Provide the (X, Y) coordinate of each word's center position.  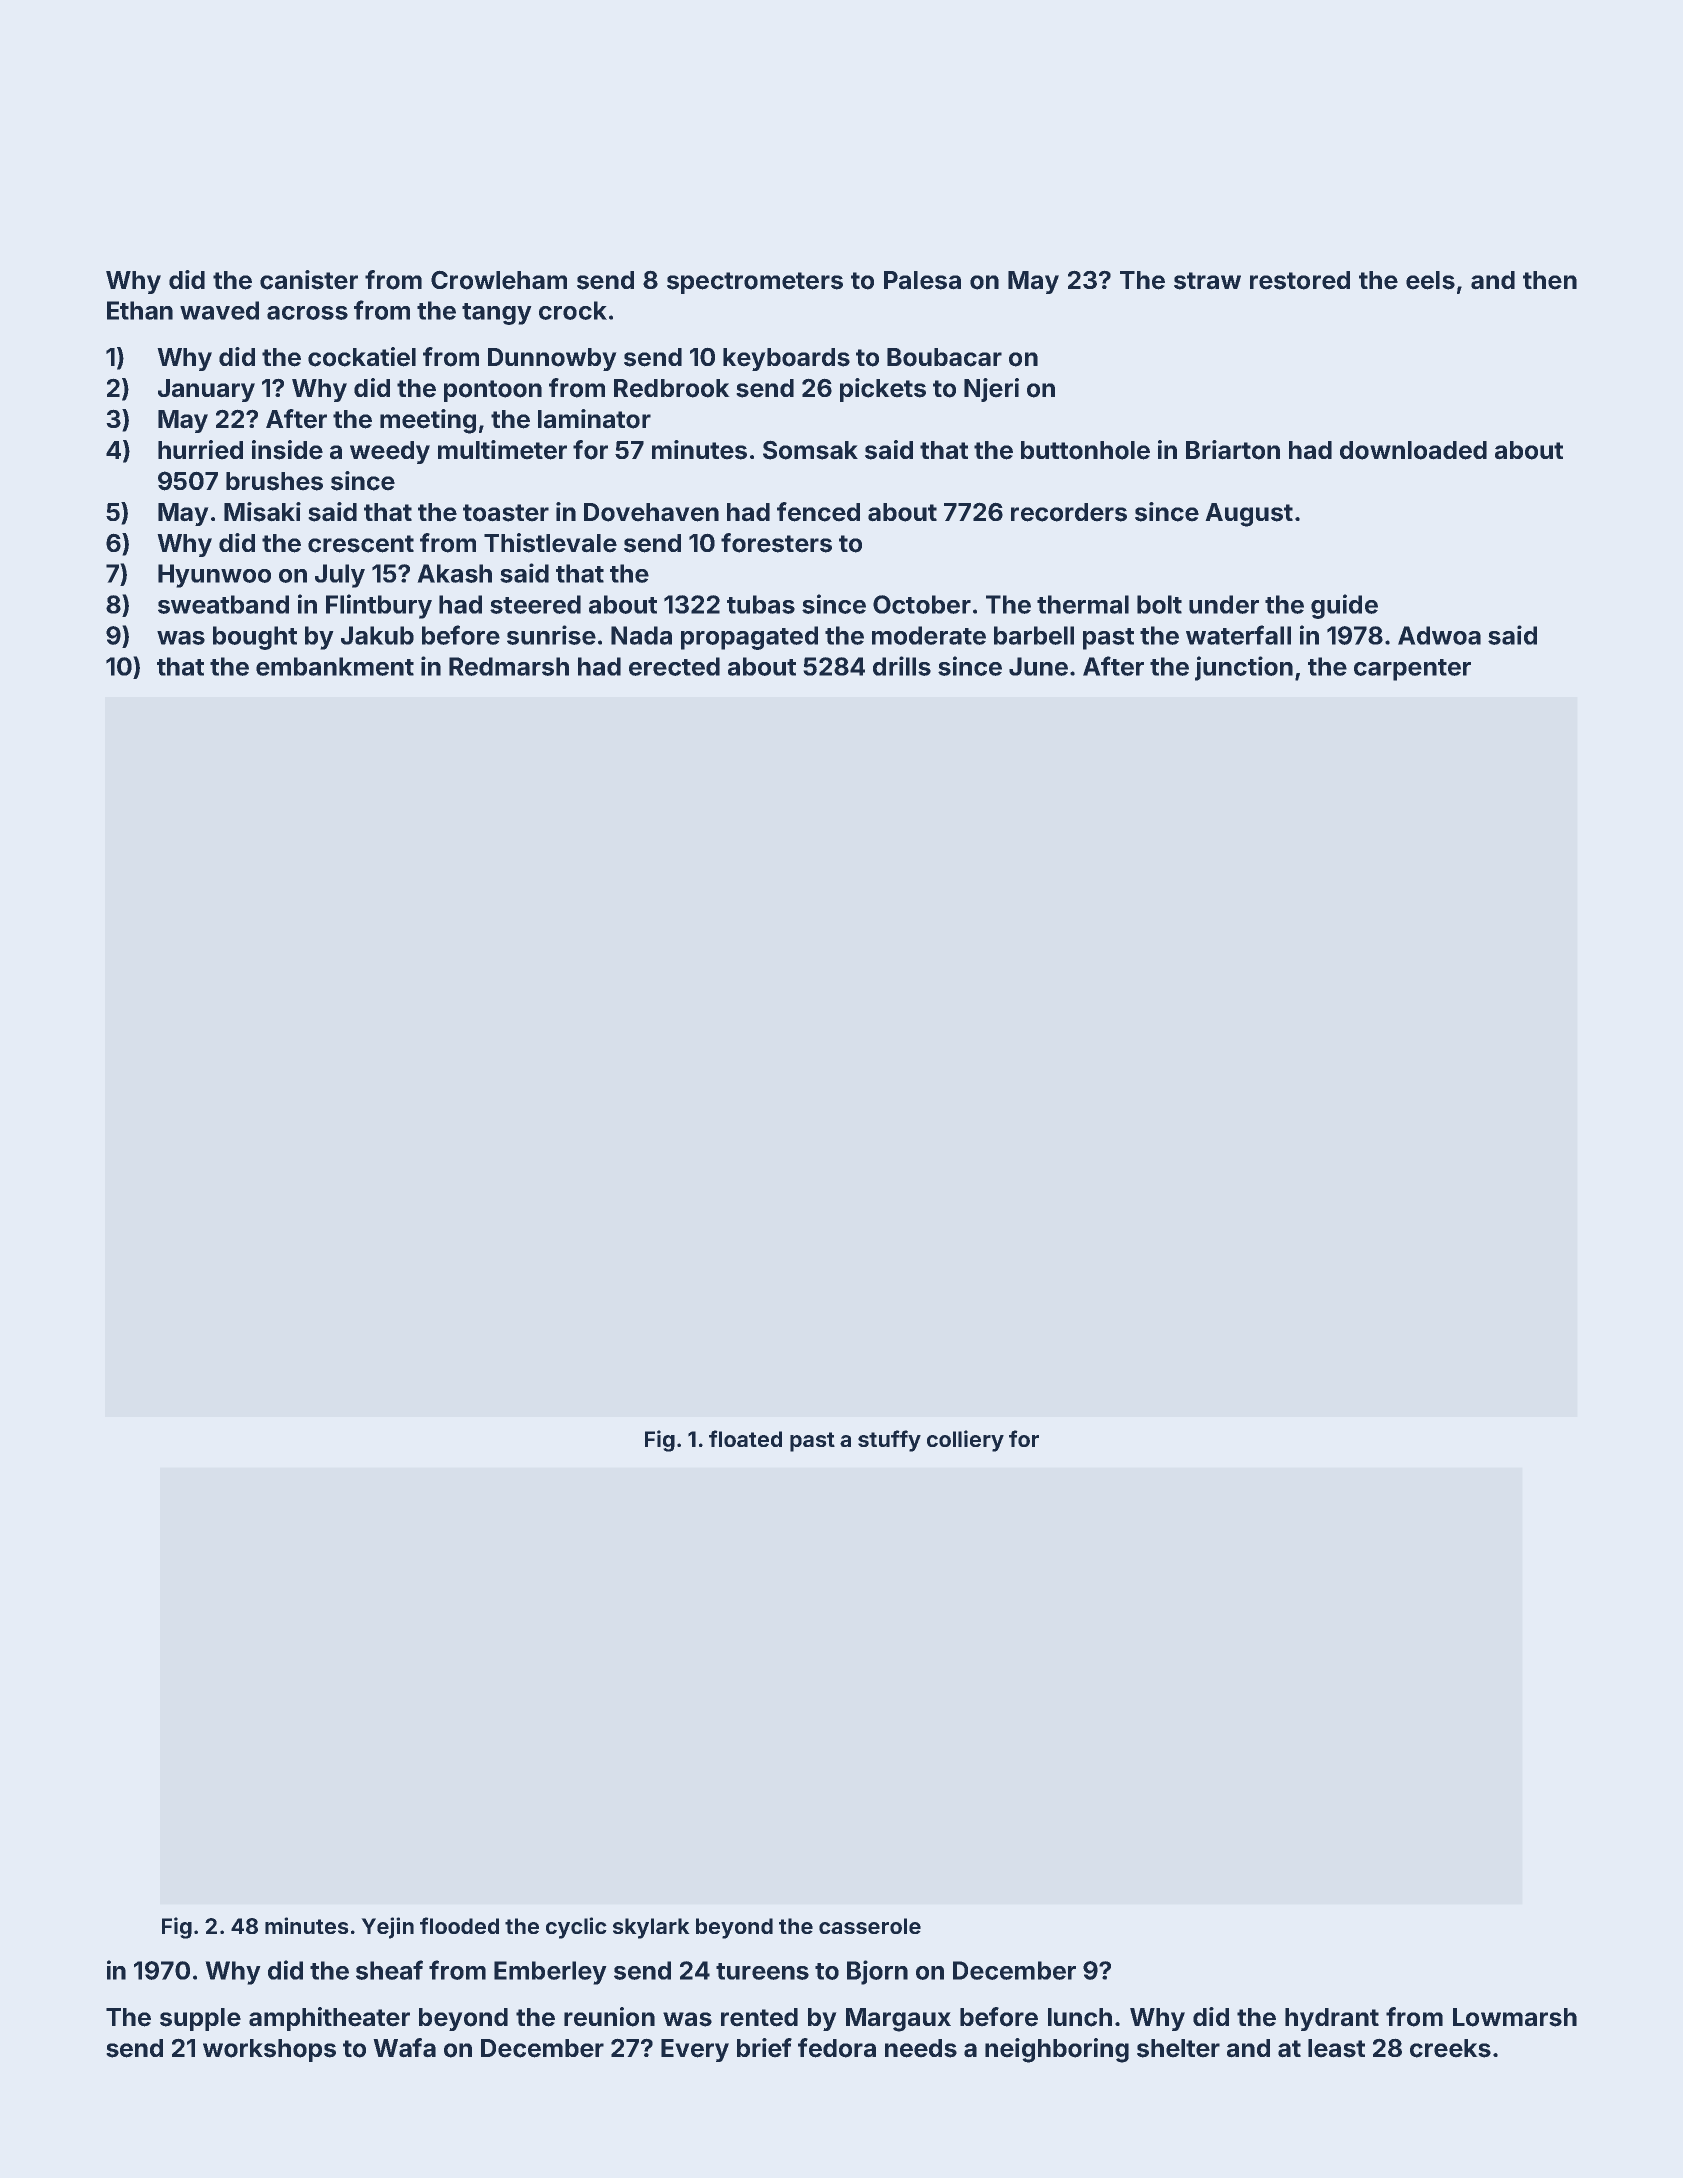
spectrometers (755, 283)
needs (921, 2048)
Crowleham (499, 280)
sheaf (389, 1970)
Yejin (387, 1928)
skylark (651, 1928)
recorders (1069, 512)
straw (1207, 281)
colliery (965, 1441)
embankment (335, 666)
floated (745, 1438)
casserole (870, 1926)
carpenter (1412, 670)
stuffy (889, 1441)
